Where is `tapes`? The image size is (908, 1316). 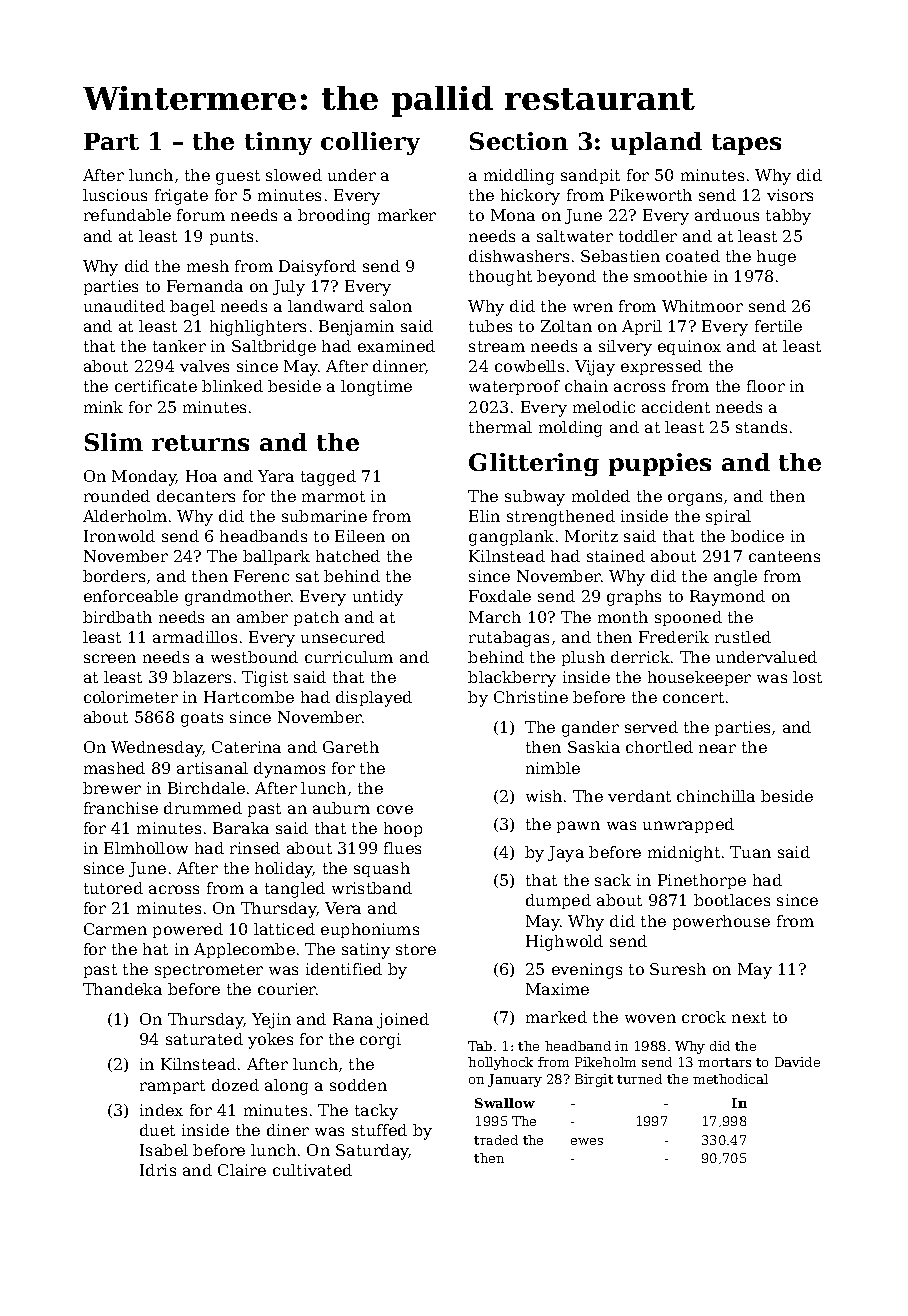
tapes is located at coordinates (746, 144).
